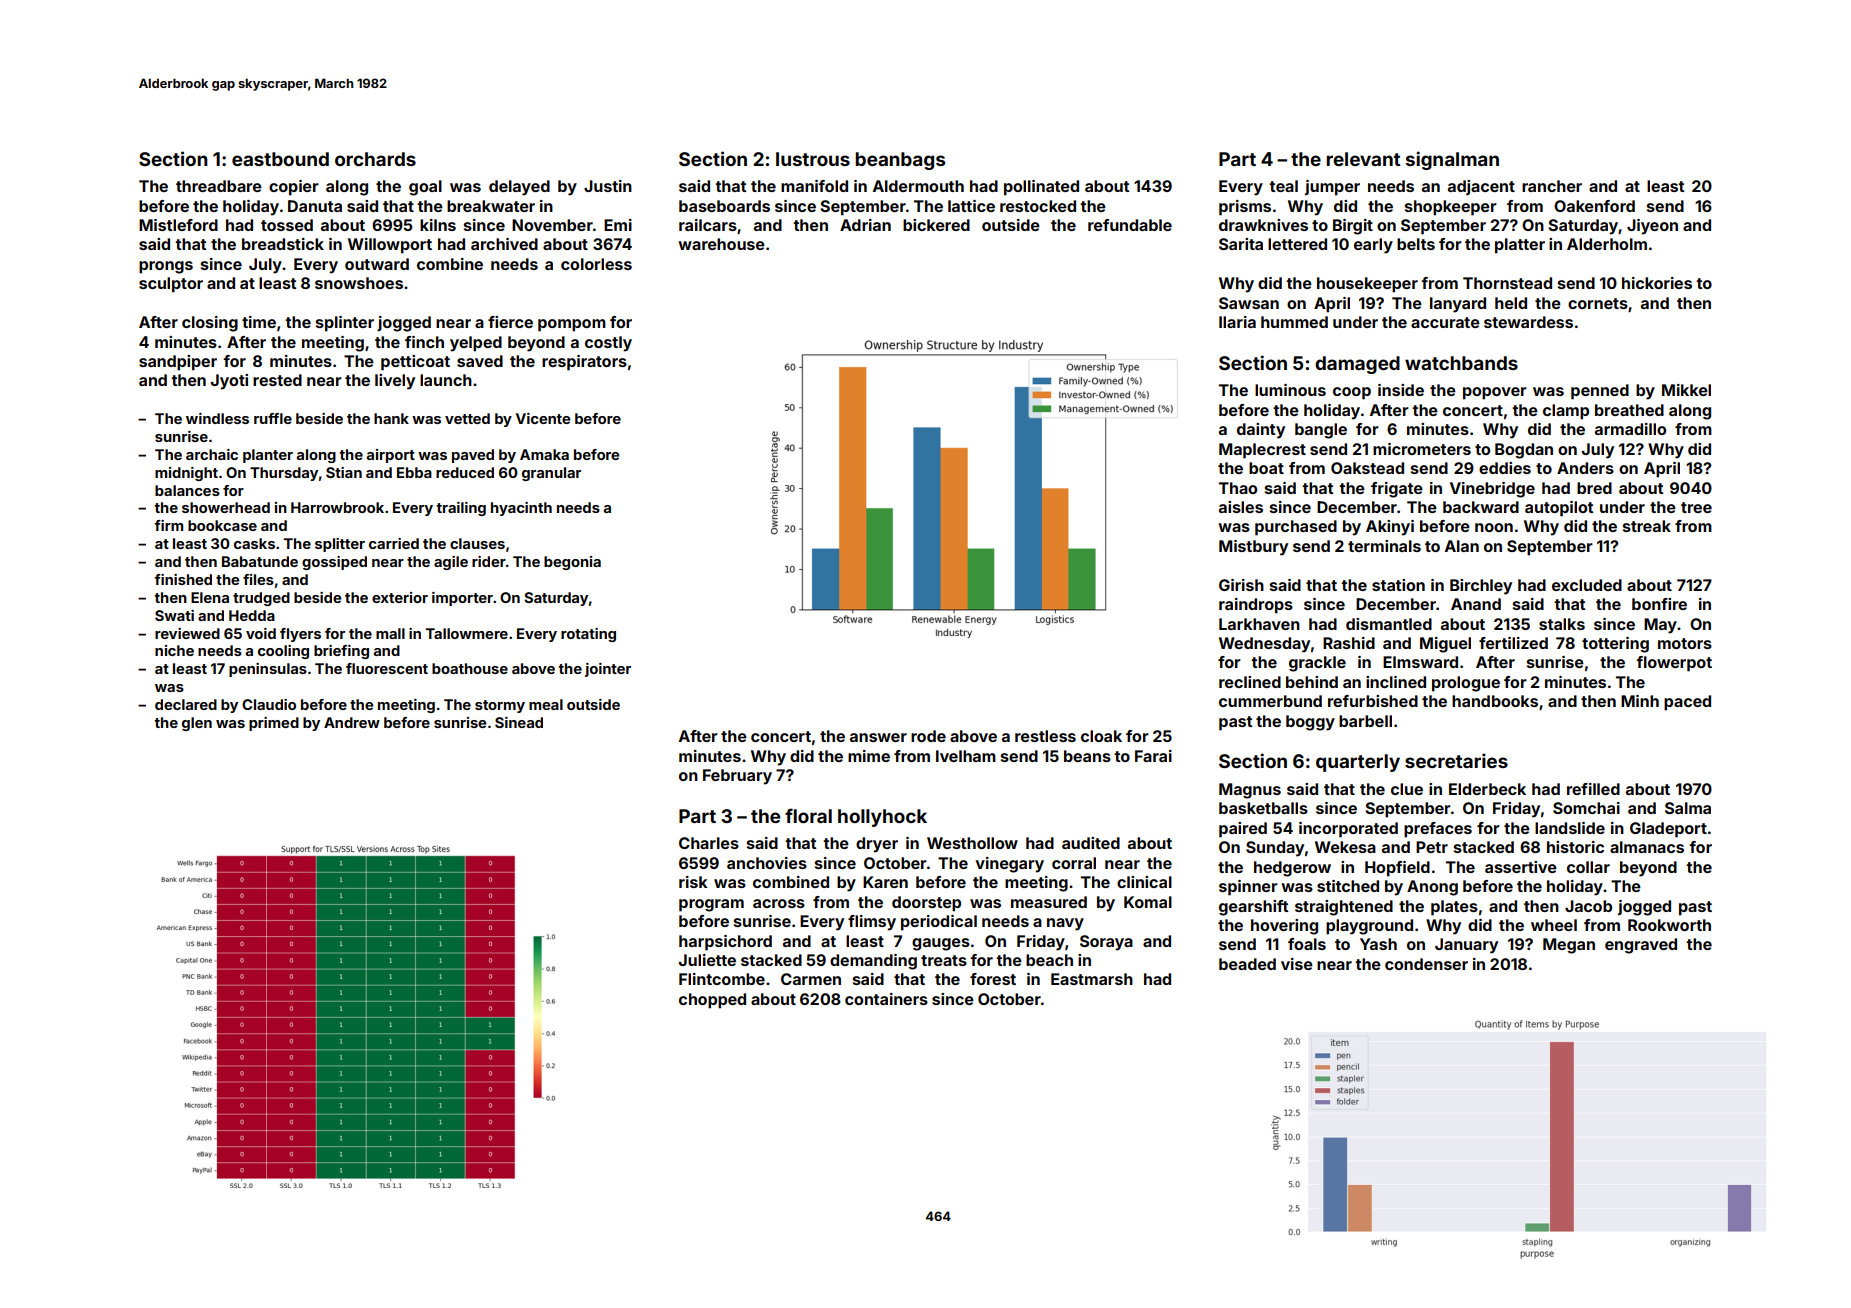 The height and width of the screenshot is (1308, 1851). I want to click on rotating, so click(588, 635).
